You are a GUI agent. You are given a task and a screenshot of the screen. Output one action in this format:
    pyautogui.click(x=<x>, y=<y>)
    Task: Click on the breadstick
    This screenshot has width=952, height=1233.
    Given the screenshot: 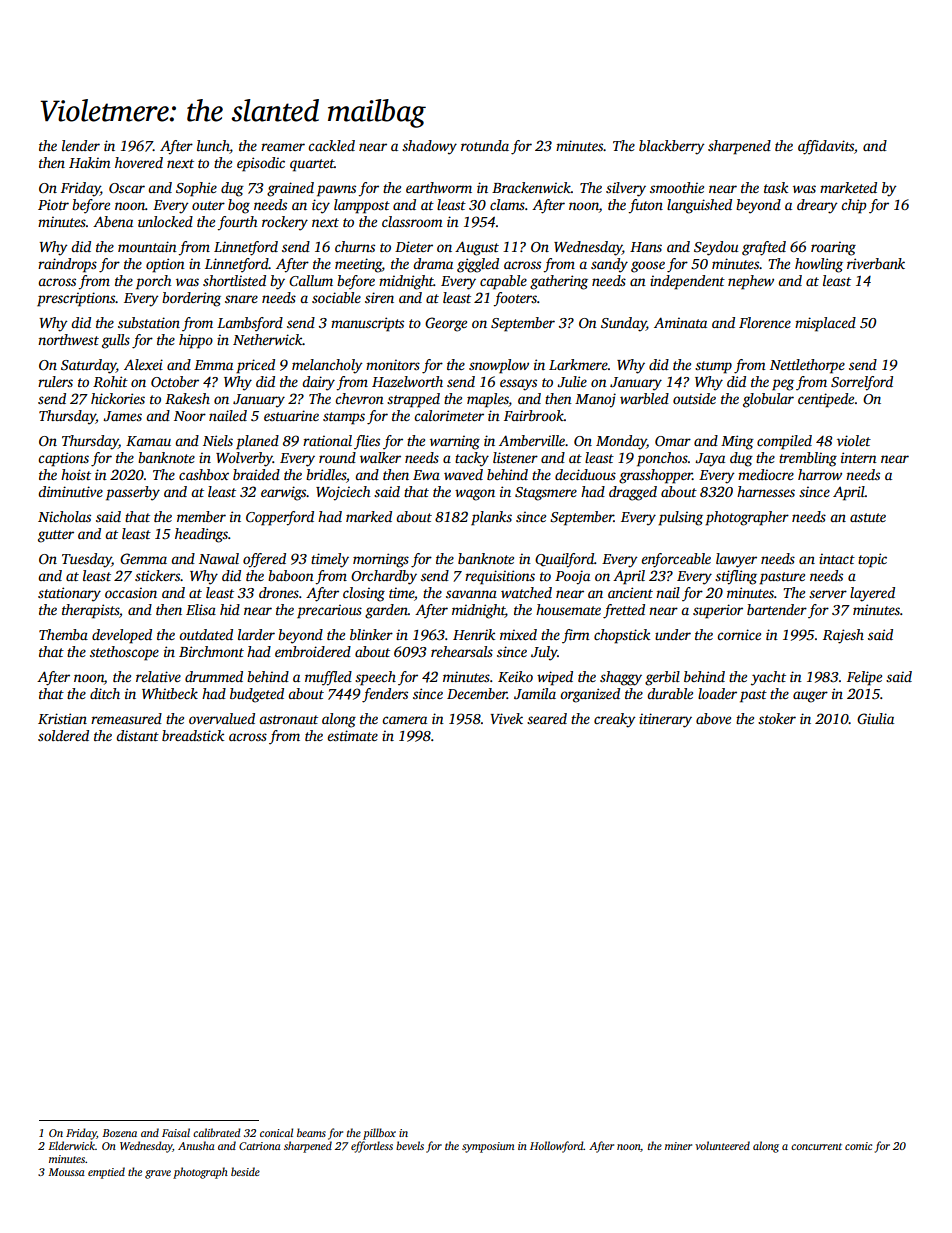 What is the action you would take?
    pyautogui.click(x=193, y=735)
